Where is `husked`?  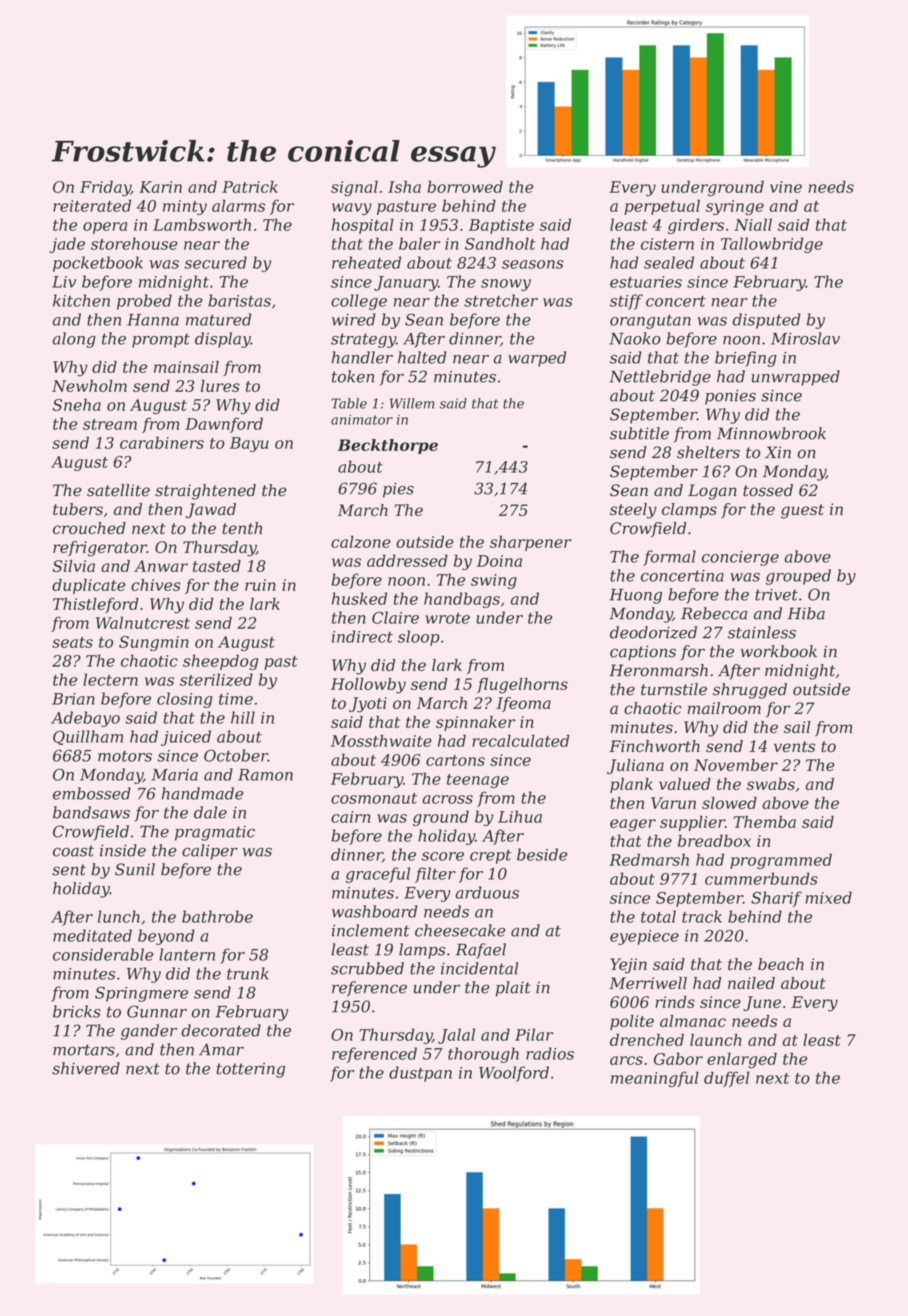 husked is located at coordinates (359, 598).
